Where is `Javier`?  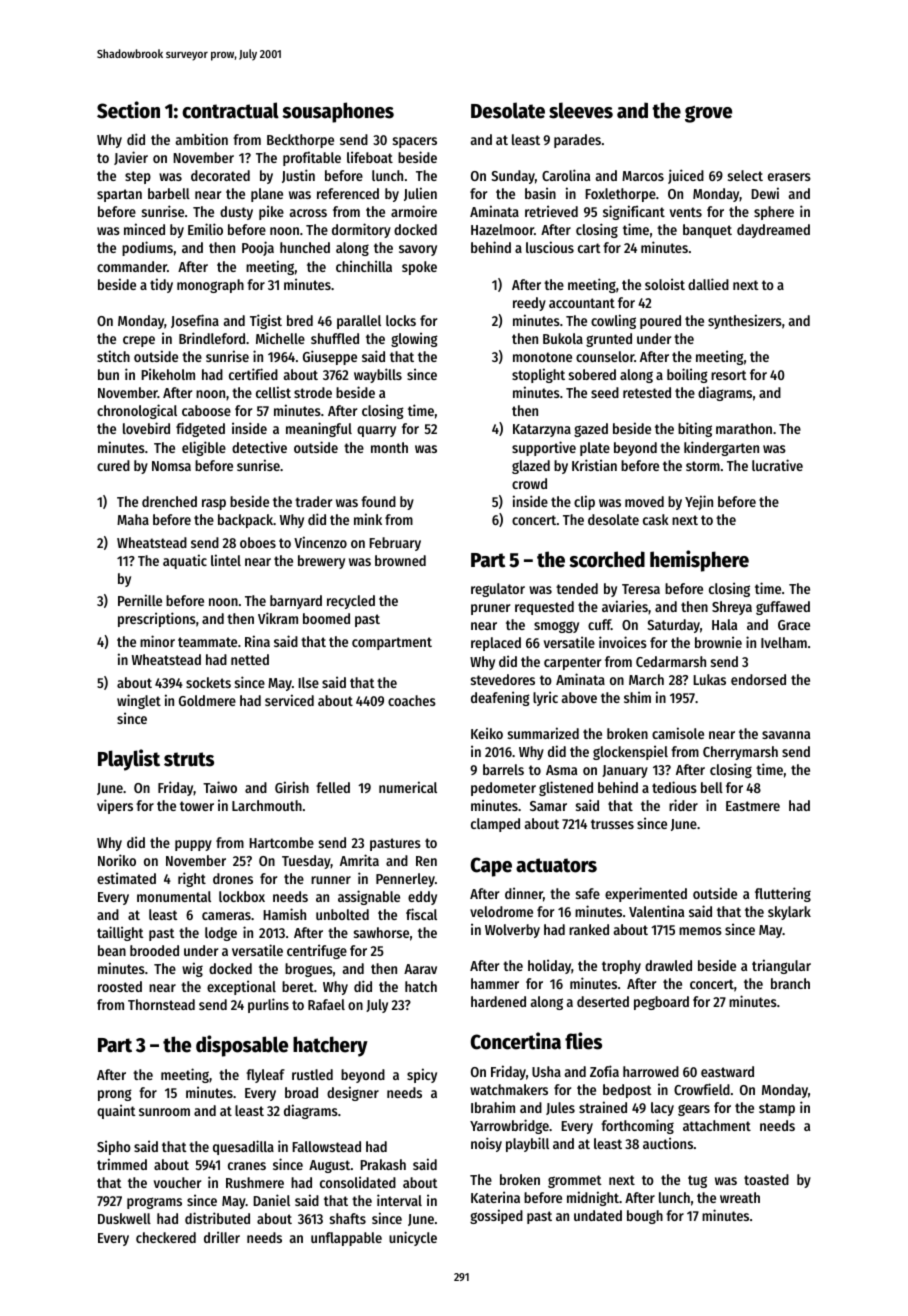
Javier is located at coordinates (131, 158).
